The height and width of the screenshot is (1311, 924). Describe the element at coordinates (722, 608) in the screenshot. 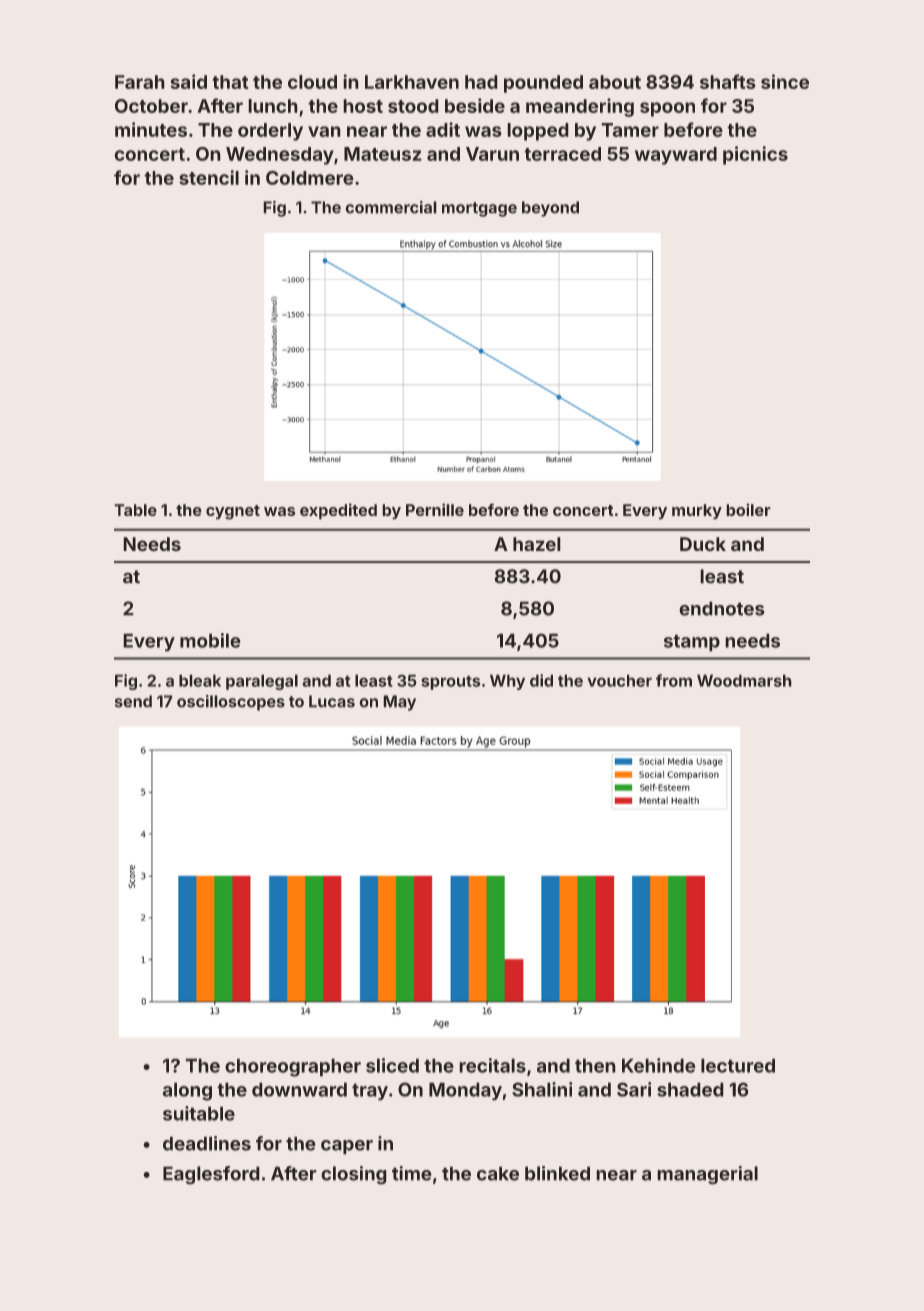

I see `endnotes` at that location.
